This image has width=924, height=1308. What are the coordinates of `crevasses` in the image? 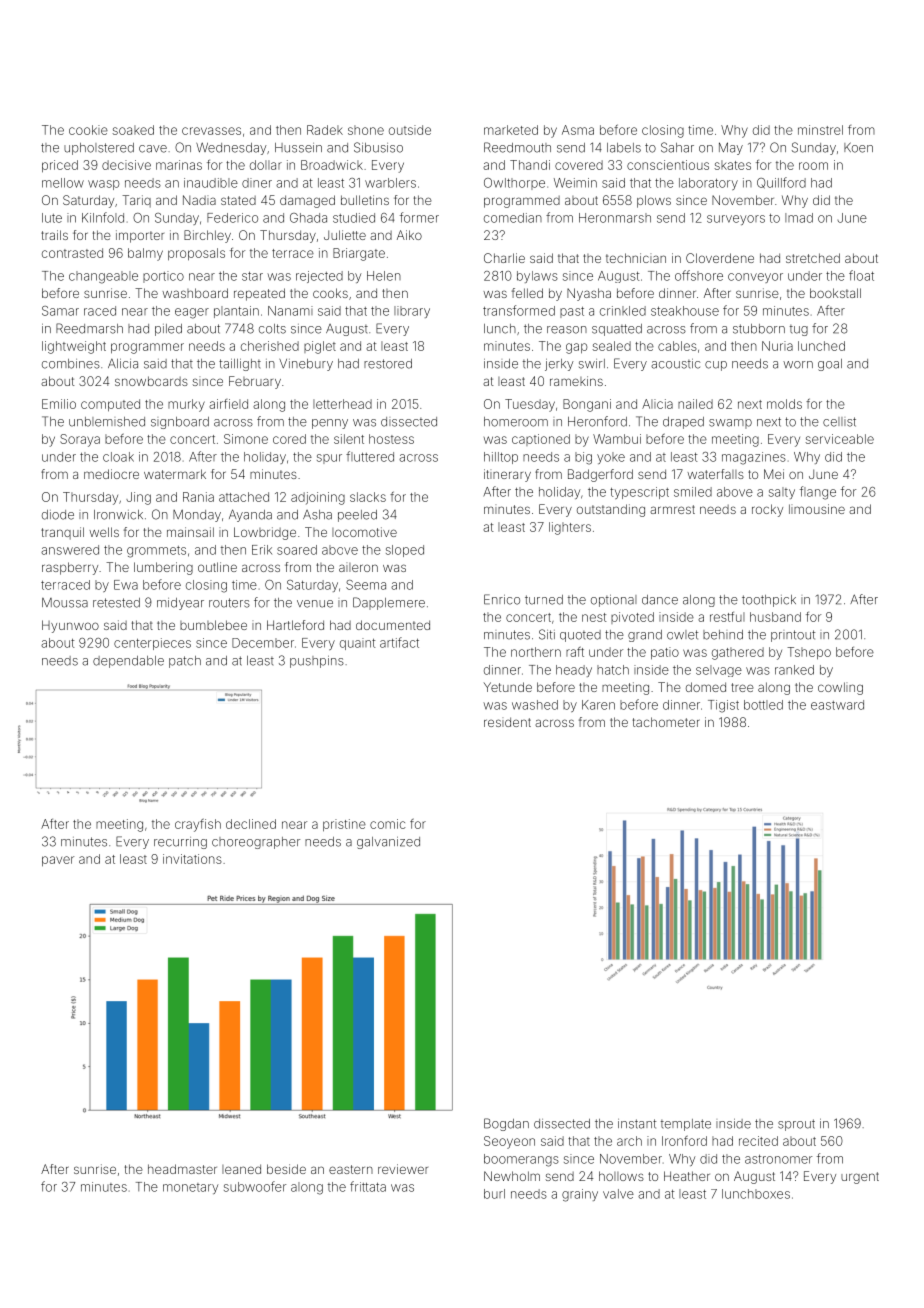 It's located at (211, 131).
